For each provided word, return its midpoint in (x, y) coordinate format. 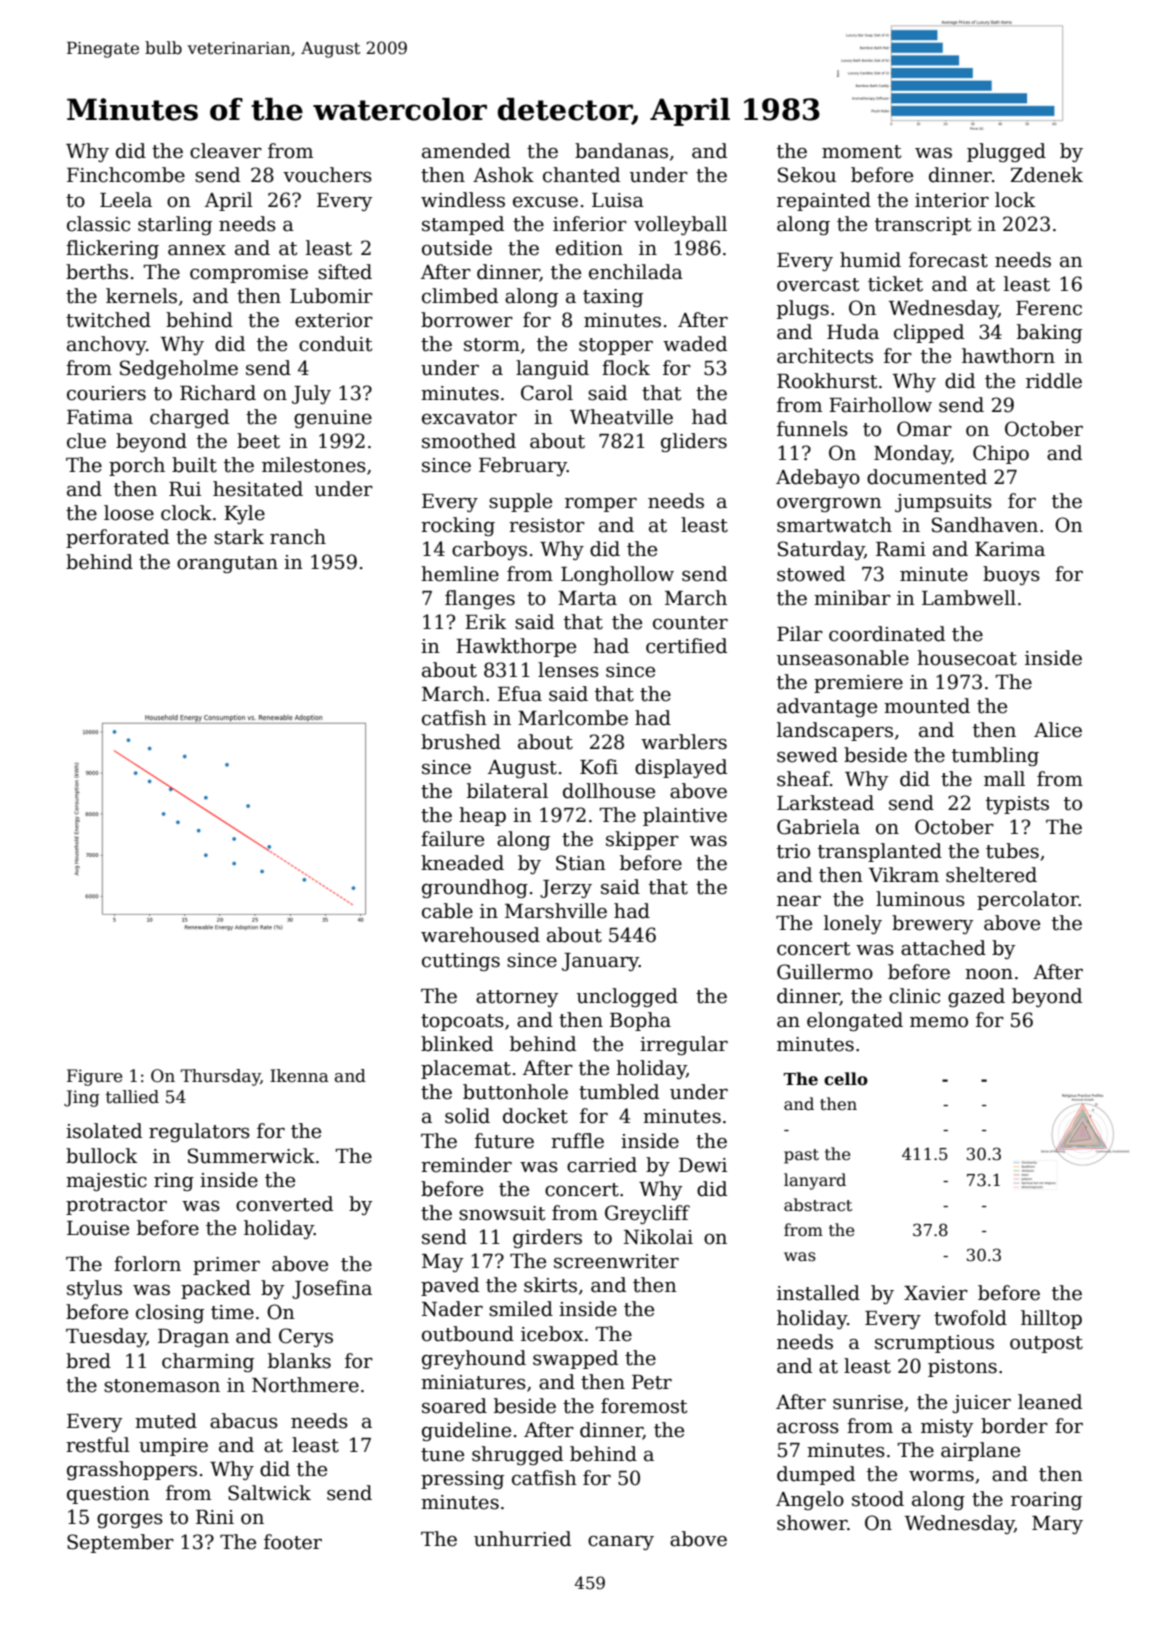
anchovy (106, 345)
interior (952, 200)
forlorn (147, 1264)
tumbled (619, 1092)
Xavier (936, 1293)
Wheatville (621, 417)
